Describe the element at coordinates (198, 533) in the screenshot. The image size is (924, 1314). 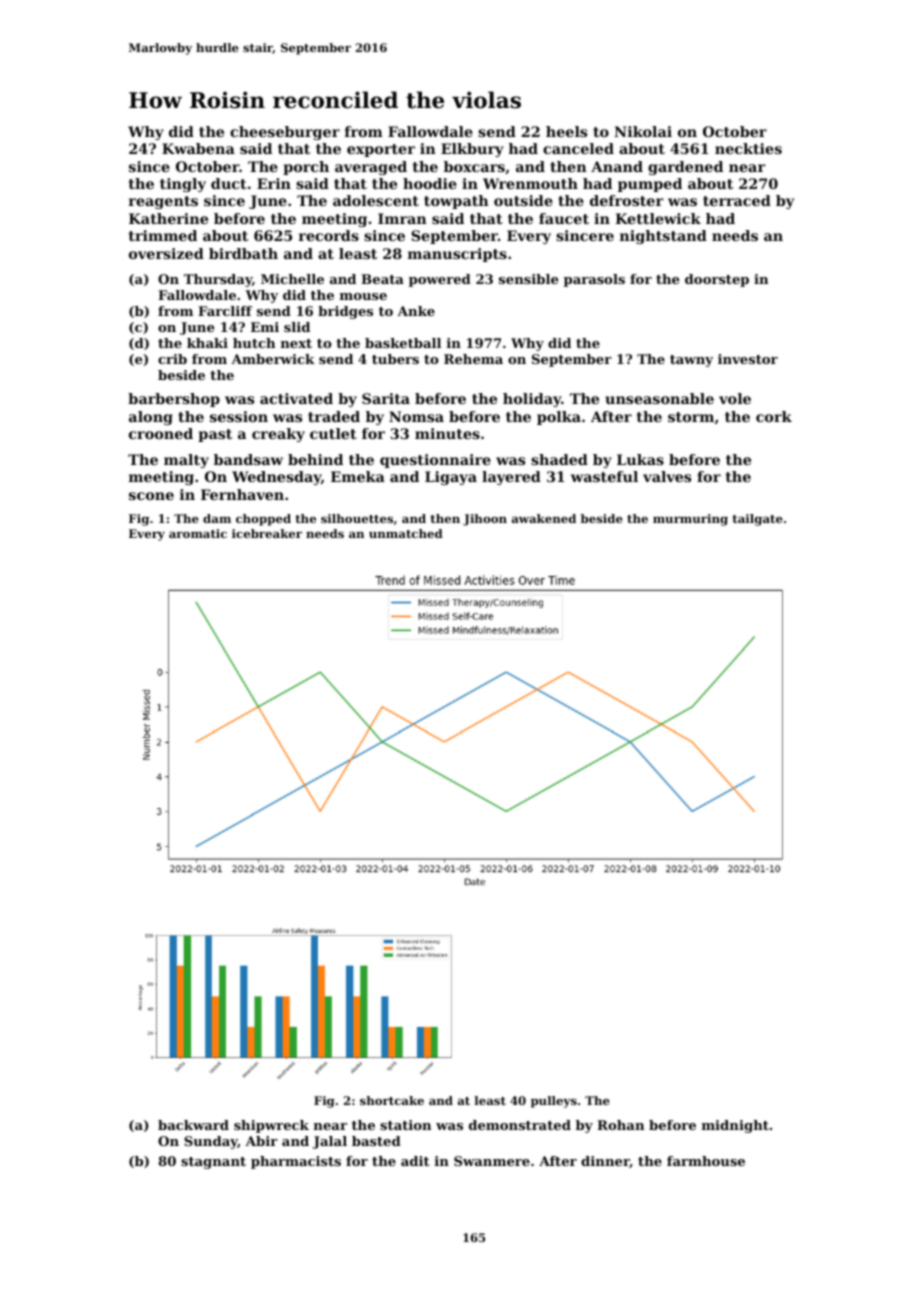
I see `aromatic` at that location.
